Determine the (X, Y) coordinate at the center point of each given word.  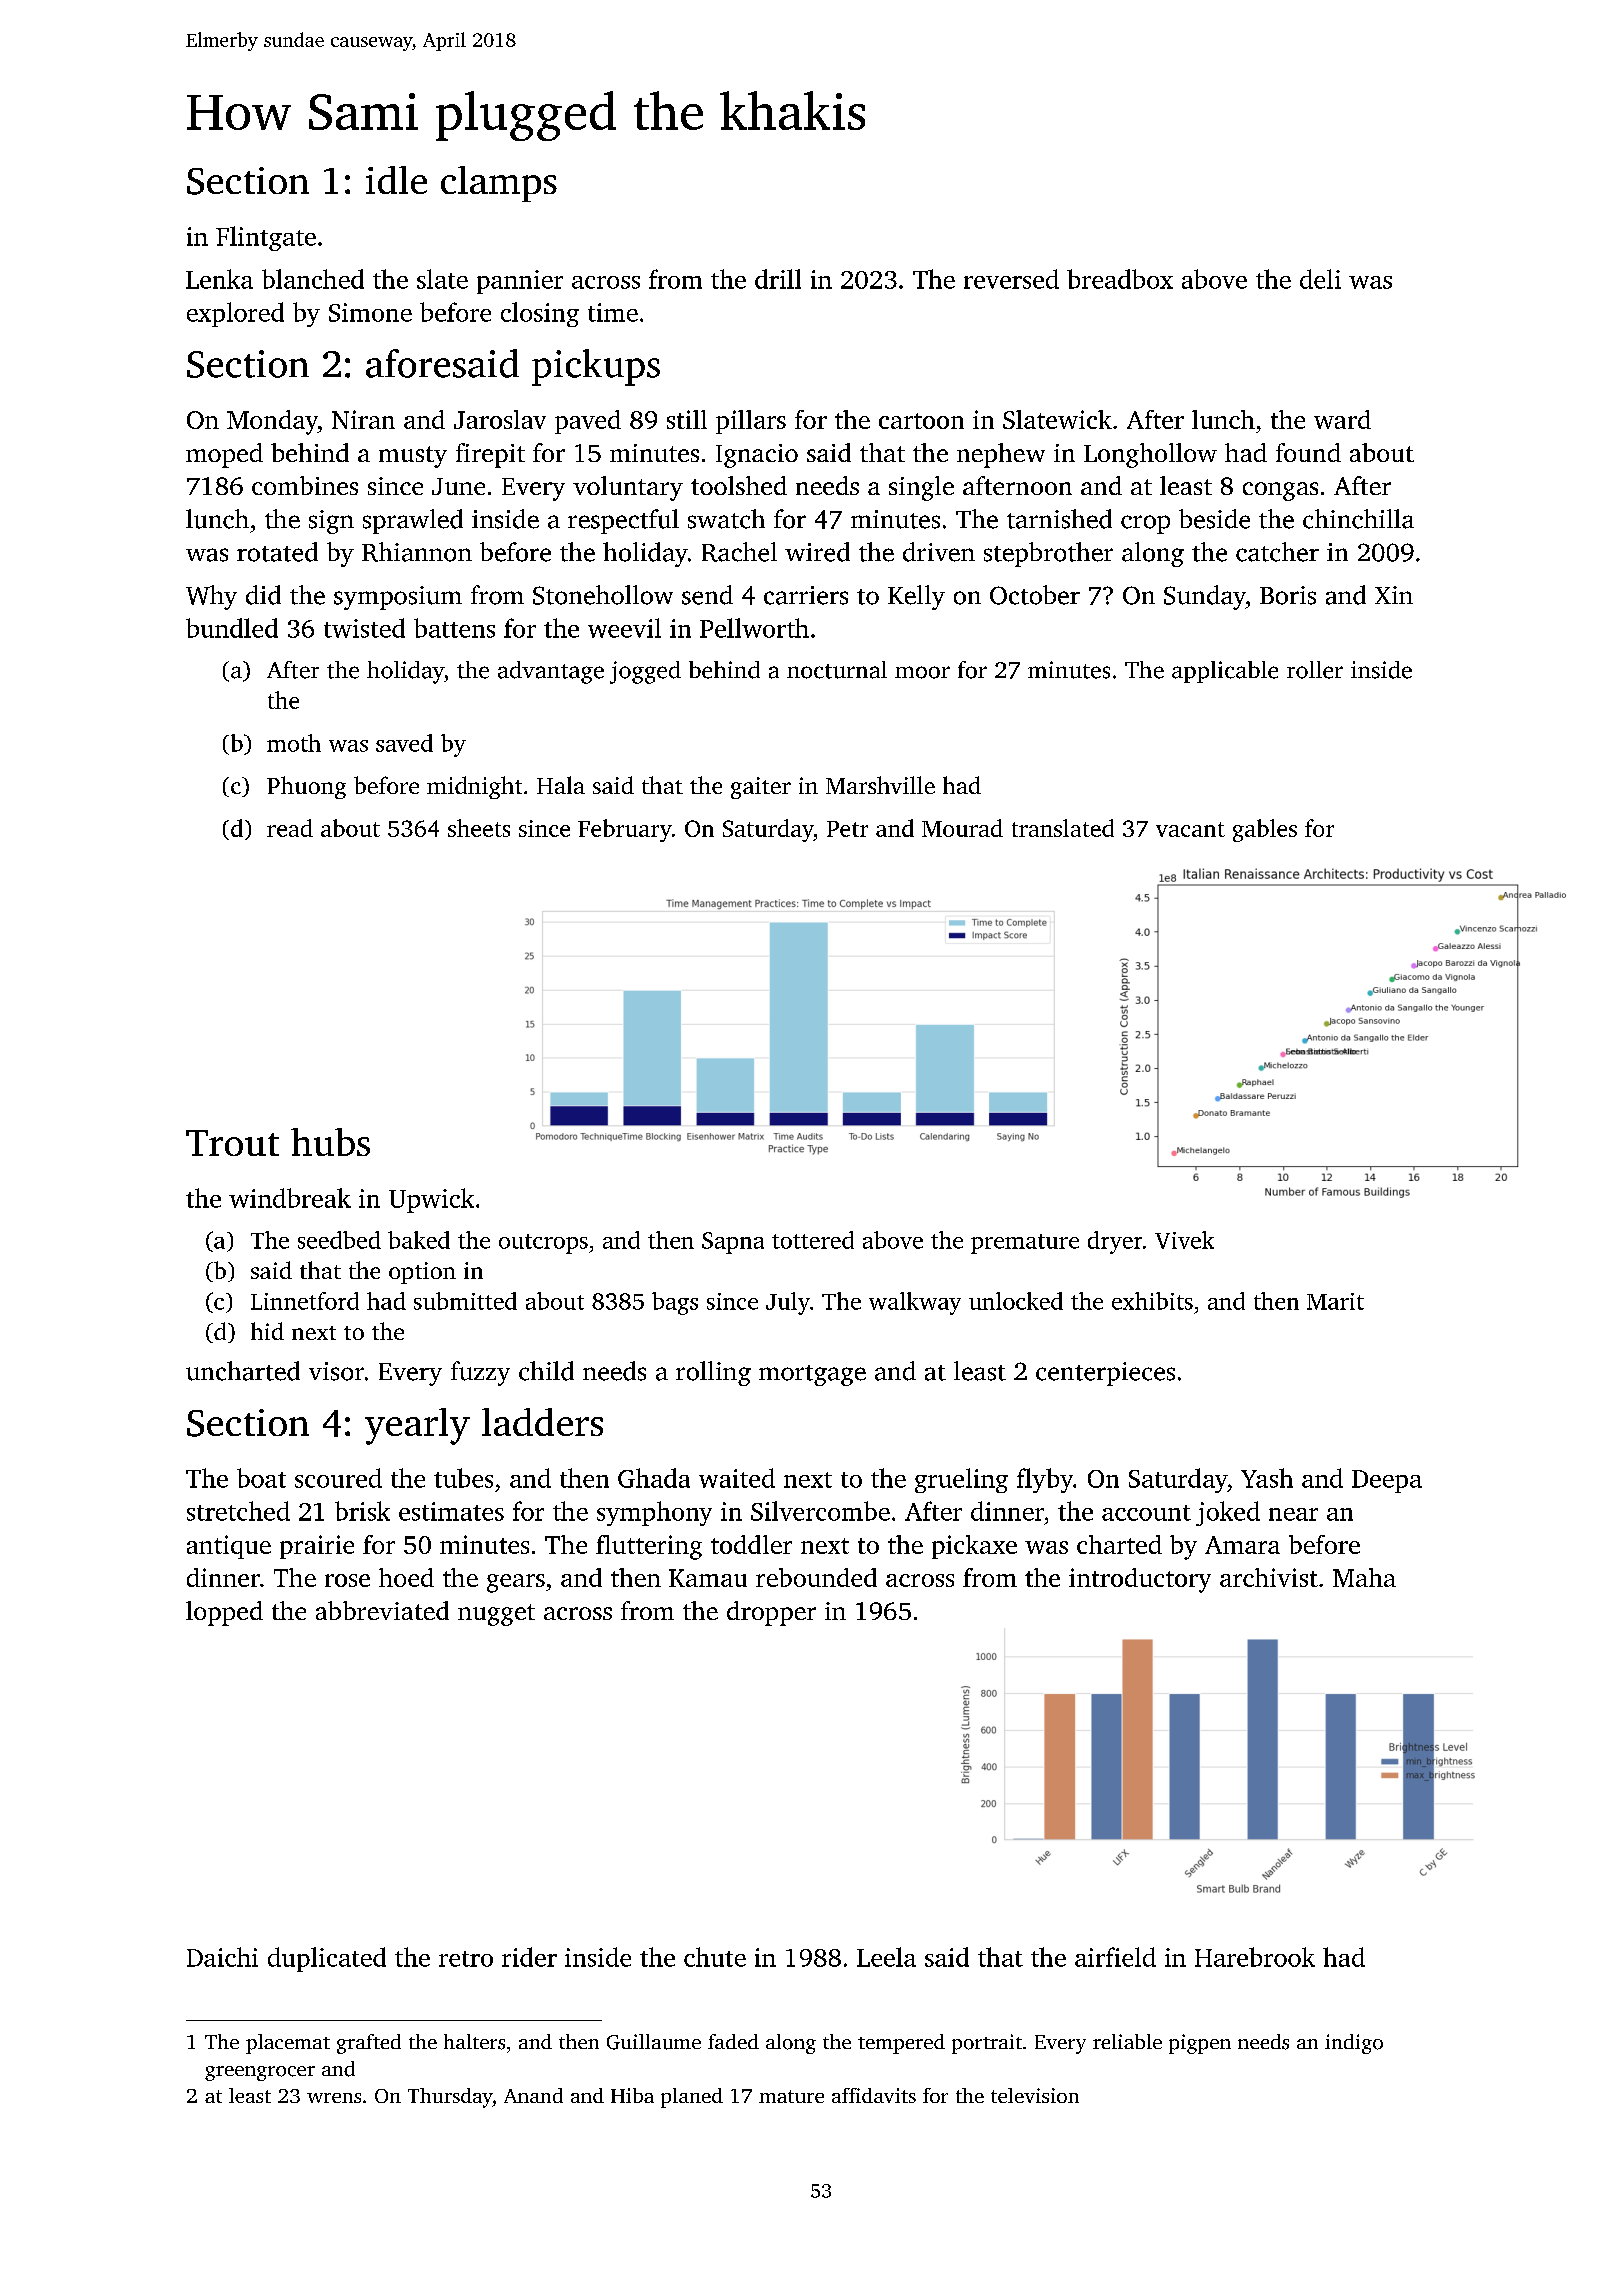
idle (396, 180)
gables (1265, 830)
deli (1320, 279)
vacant (1190, 829)
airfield (1115, 1957)
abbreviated (382, 1610)
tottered (813, 1240)
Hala (561, 785)
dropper (771, 1613)
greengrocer (260, 2073)
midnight (474, 787)
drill (778, 279)
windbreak (290, 1198)
